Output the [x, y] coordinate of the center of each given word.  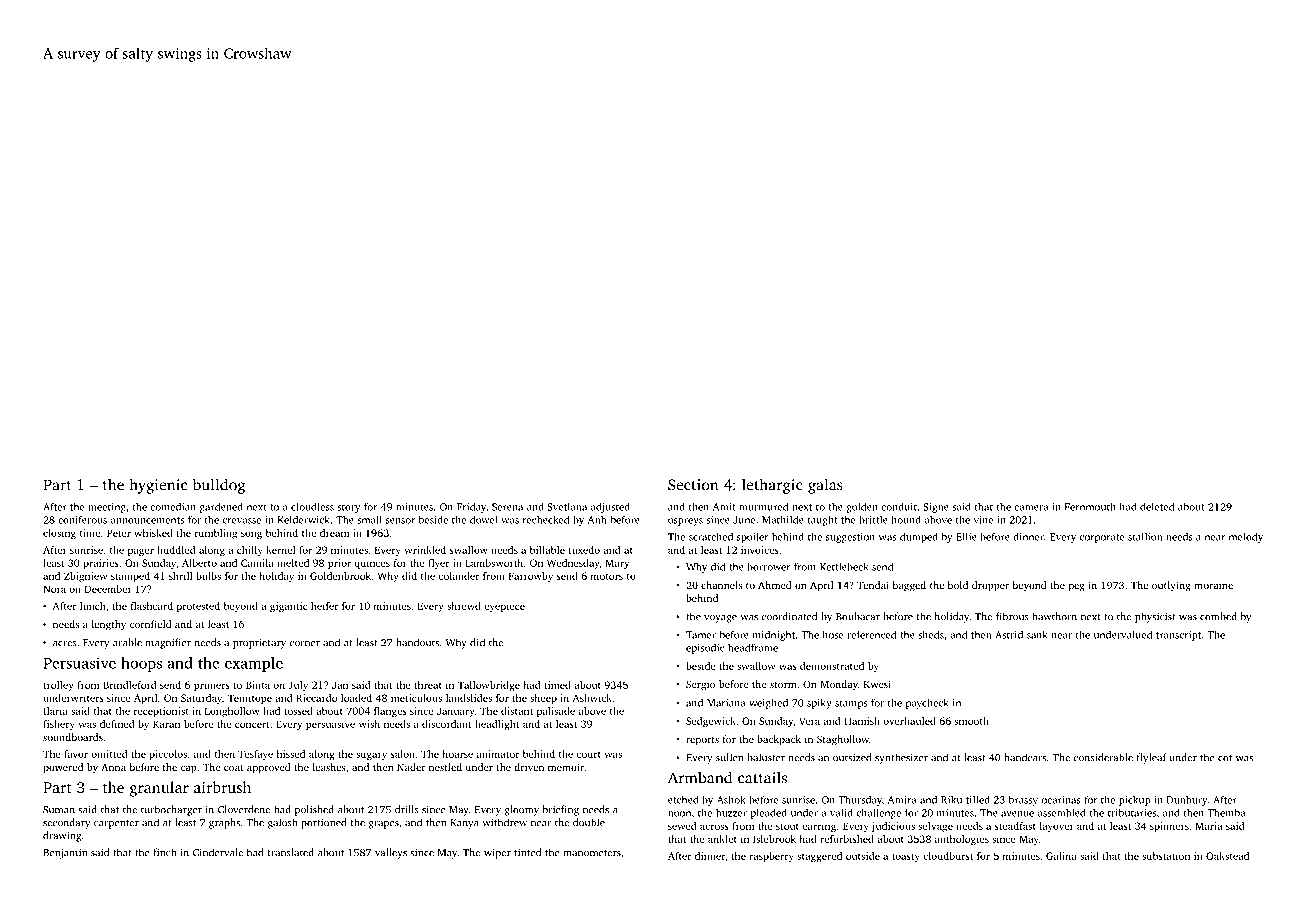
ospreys [685, 522]
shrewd [464, 606]
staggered [819, 857]
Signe [936, 508]
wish [369, 724]
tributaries [1132, 813]
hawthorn [1054, 616]
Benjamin [65, 854]
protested [198, 607]
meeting [107, 508]
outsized [852, 757]
